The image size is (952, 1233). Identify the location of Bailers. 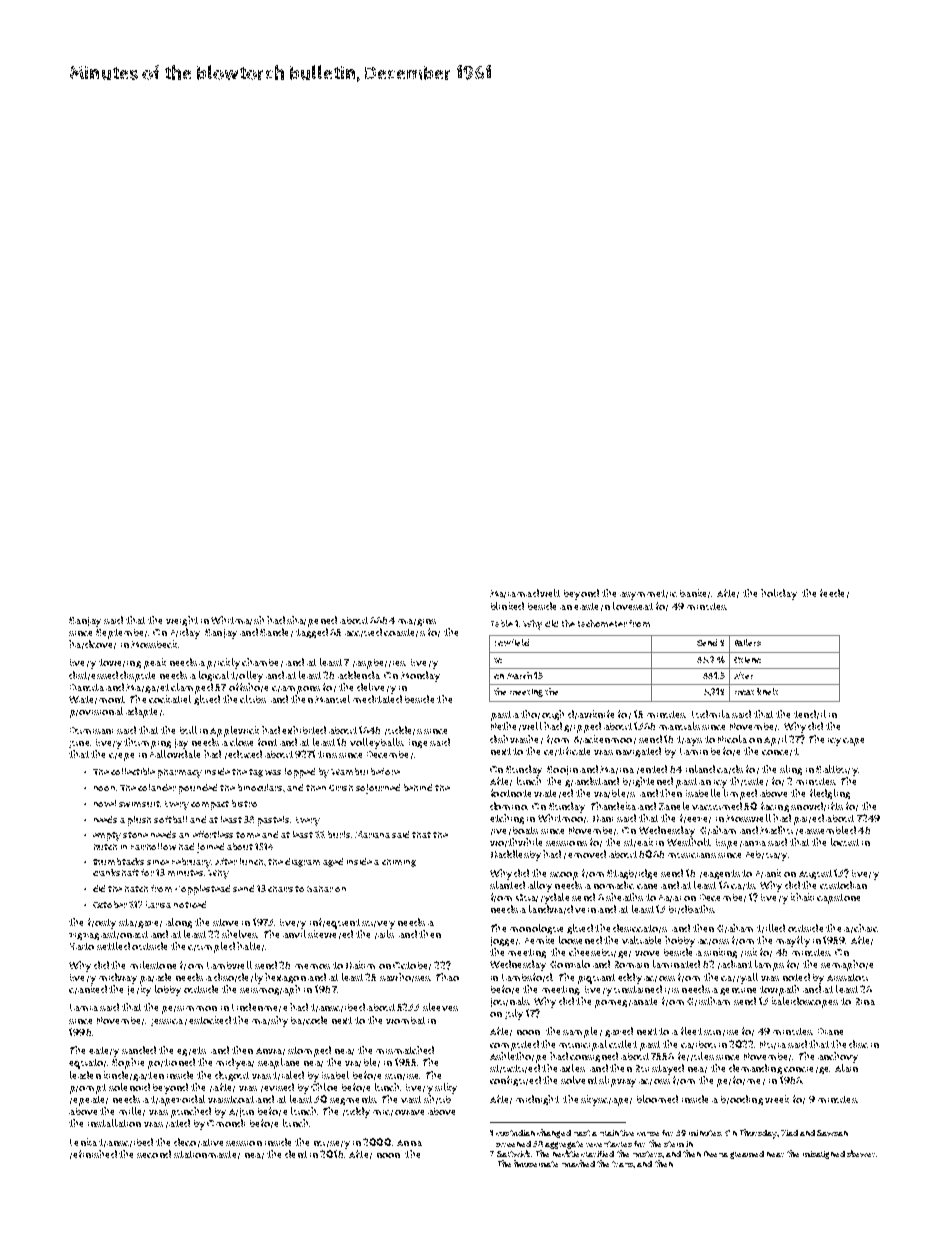
(748, 642).
